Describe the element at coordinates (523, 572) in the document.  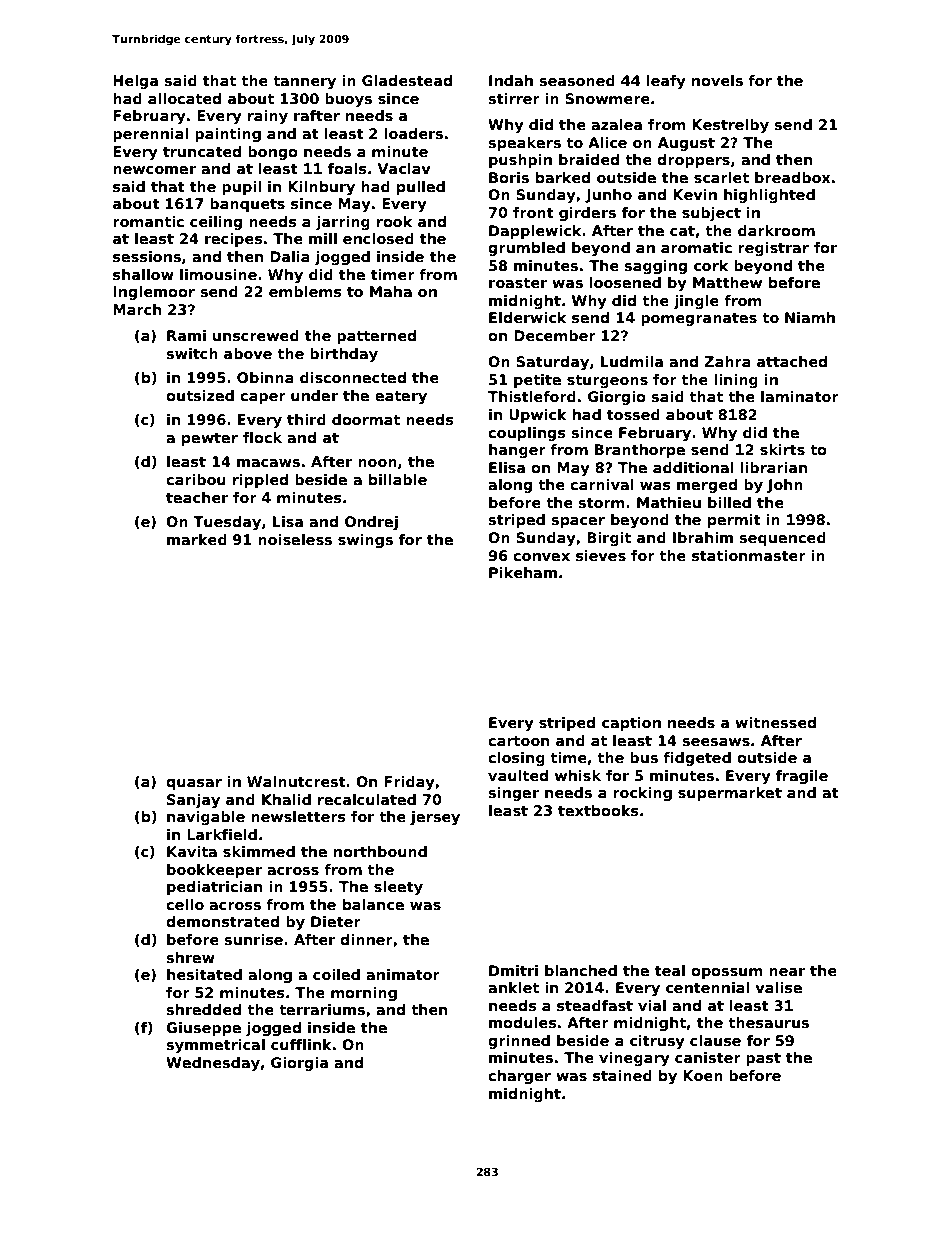
I see `Pikeham` at that location.
